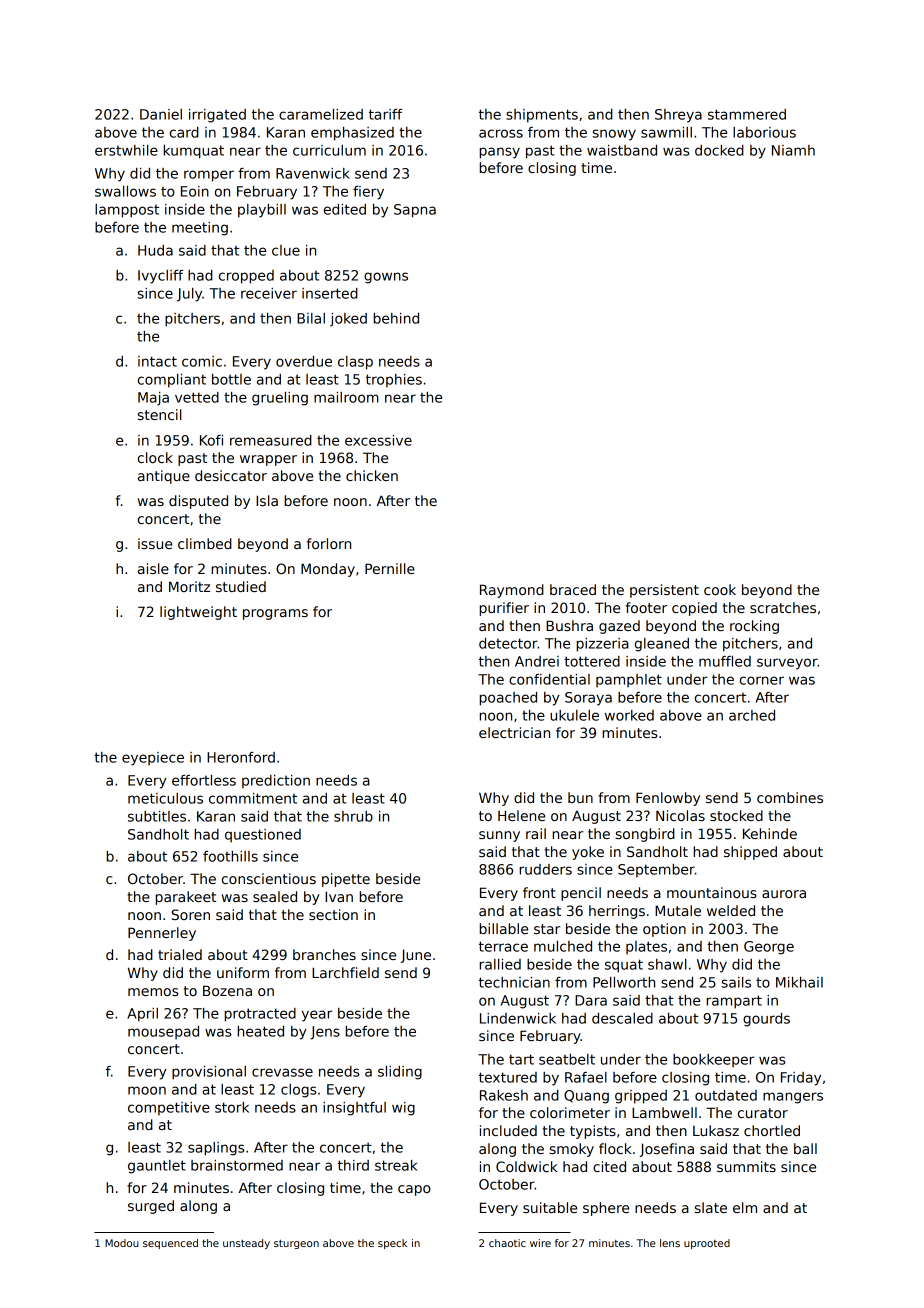 The width and height of the screenshot is (924, 1308). What do you see at coordinates (157, 816) in the screenshot?
I see `subtitles` at bounding box center [157, 816].
